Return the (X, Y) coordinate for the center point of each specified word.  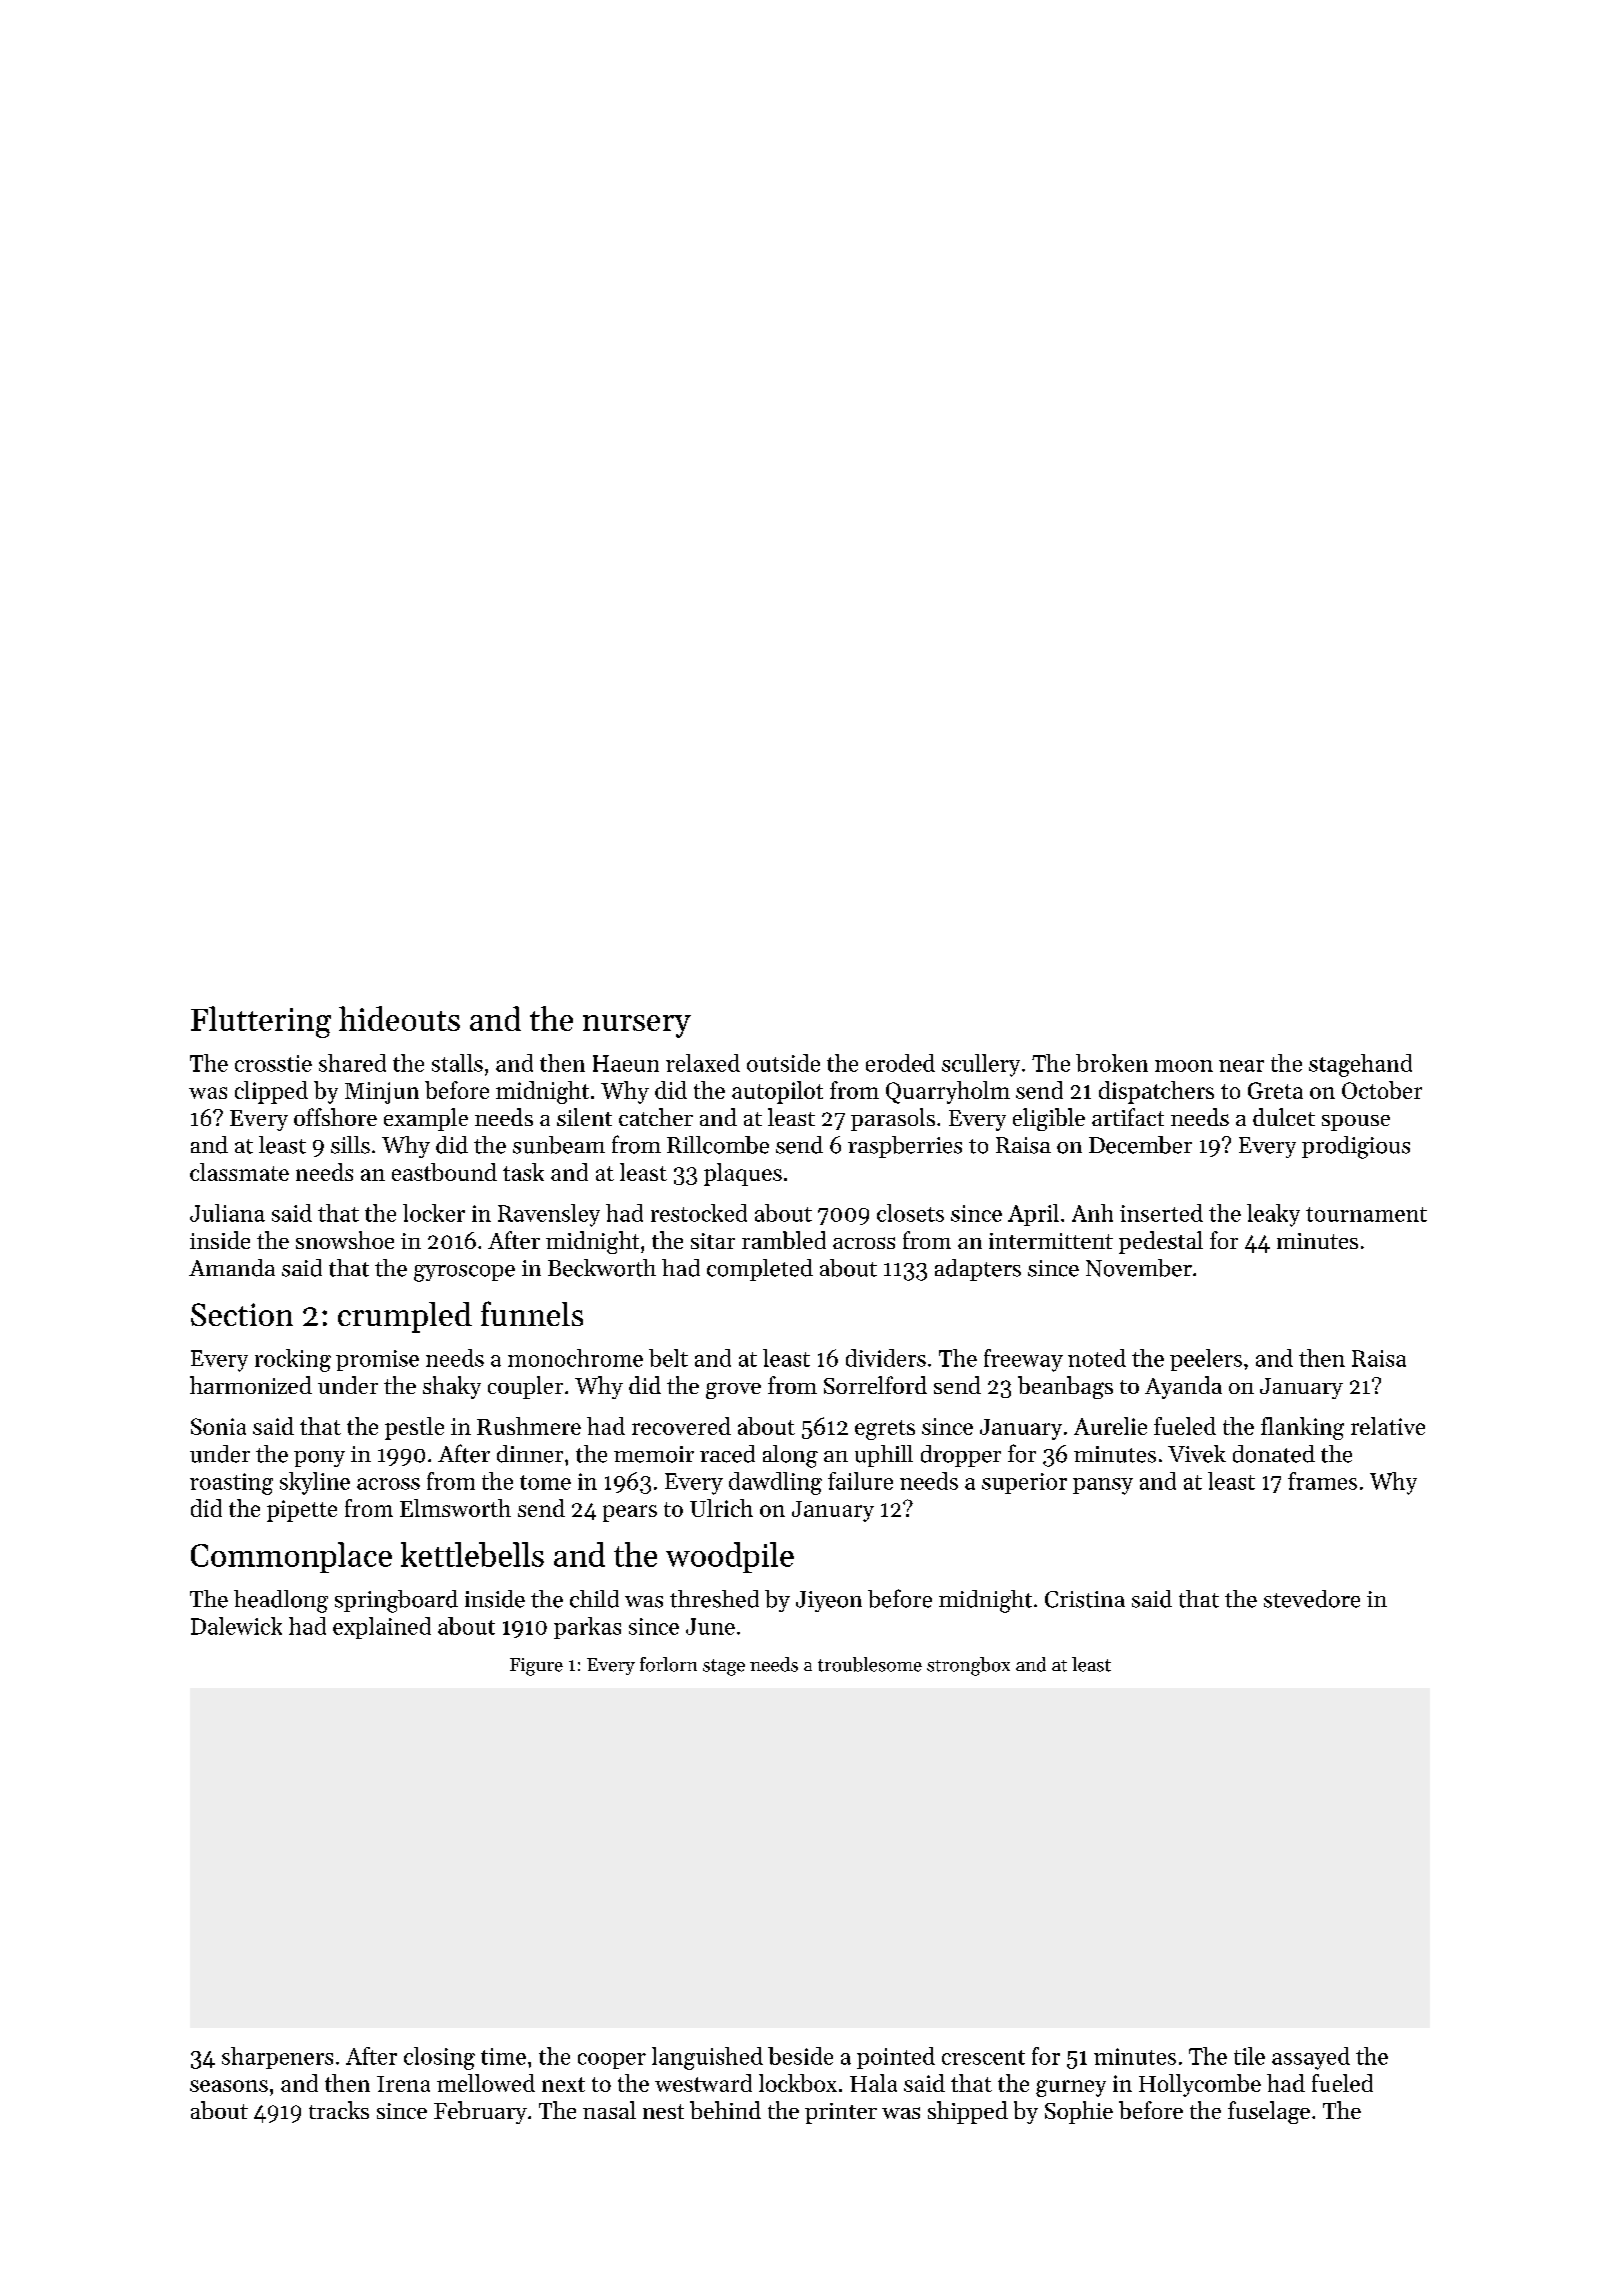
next (563, 2084)
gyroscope (464, 1273)
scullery (981, 1065)
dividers (886, 1358)
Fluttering (261, 1022)
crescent (983, 2057)
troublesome (870, 1664)
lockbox (798, 2083)
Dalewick (236, 1626)
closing (439, 2058)
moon (1184, 1066)
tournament (1366, 1214)
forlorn (668, 1664)
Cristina (1085, 1599)
